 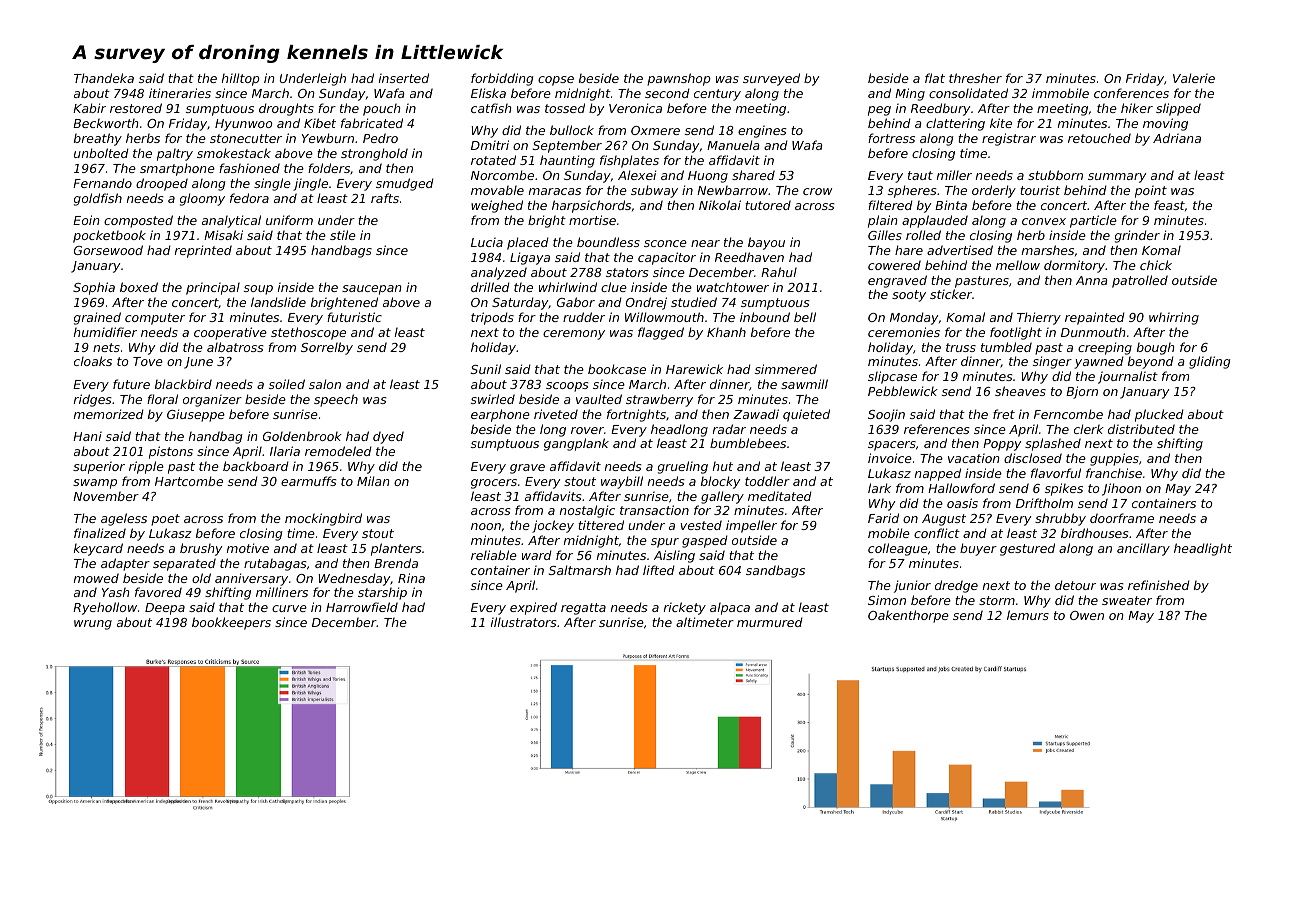 I want to click on tripods, so click(x=492, y=318).
